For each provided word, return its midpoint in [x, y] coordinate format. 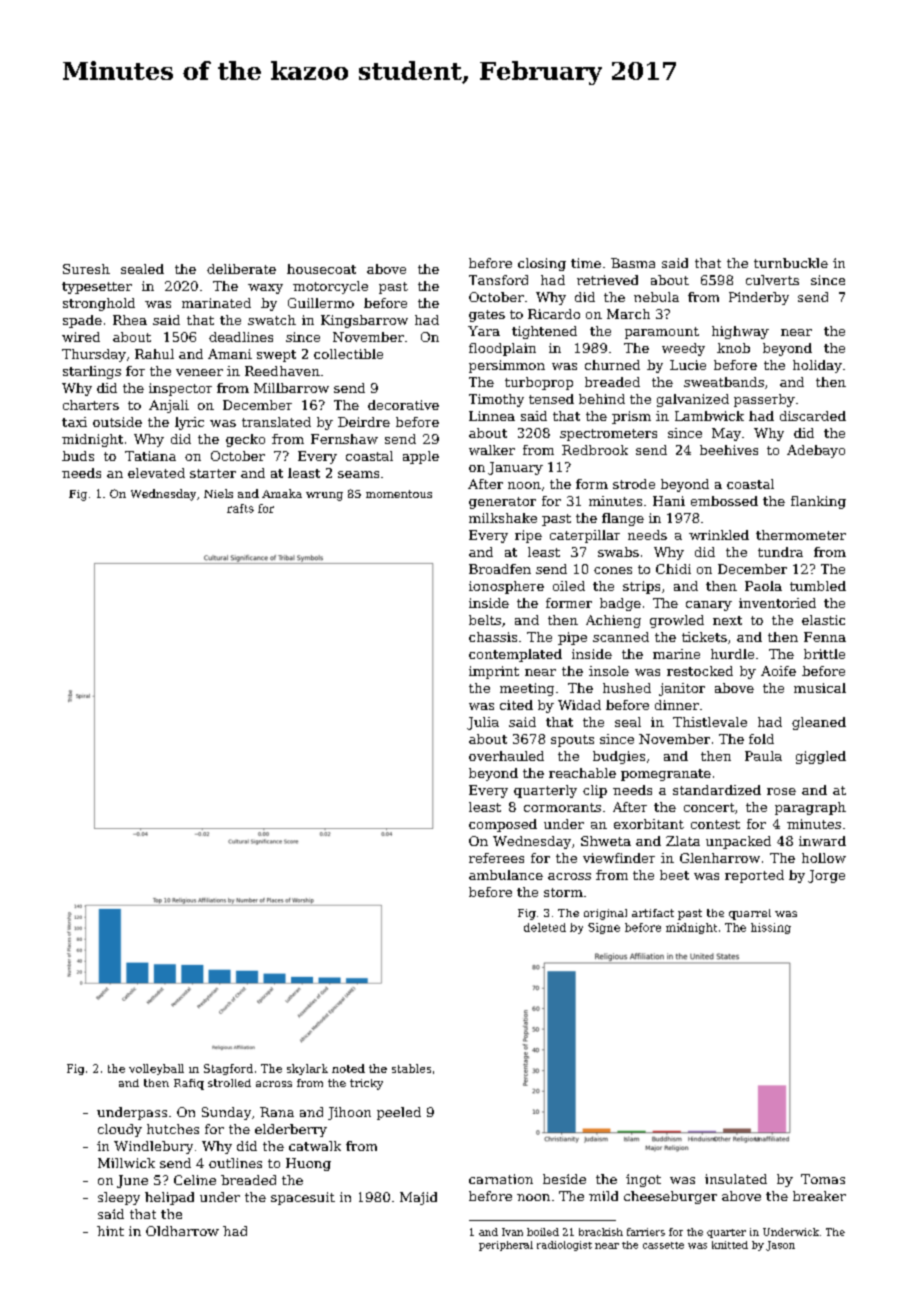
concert [709, 807]
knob [733, 348]
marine [676, 654]
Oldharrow [182, 1231]
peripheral [506, 1246]
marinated [216, 303]
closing [542, 264]
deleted [545, 927]
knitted [730, 1245]
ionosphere [506, 587]
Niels [218, 493]
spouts [572, 741]
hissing [771, 928]
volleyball [156, 1069]
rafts [240, 508]
